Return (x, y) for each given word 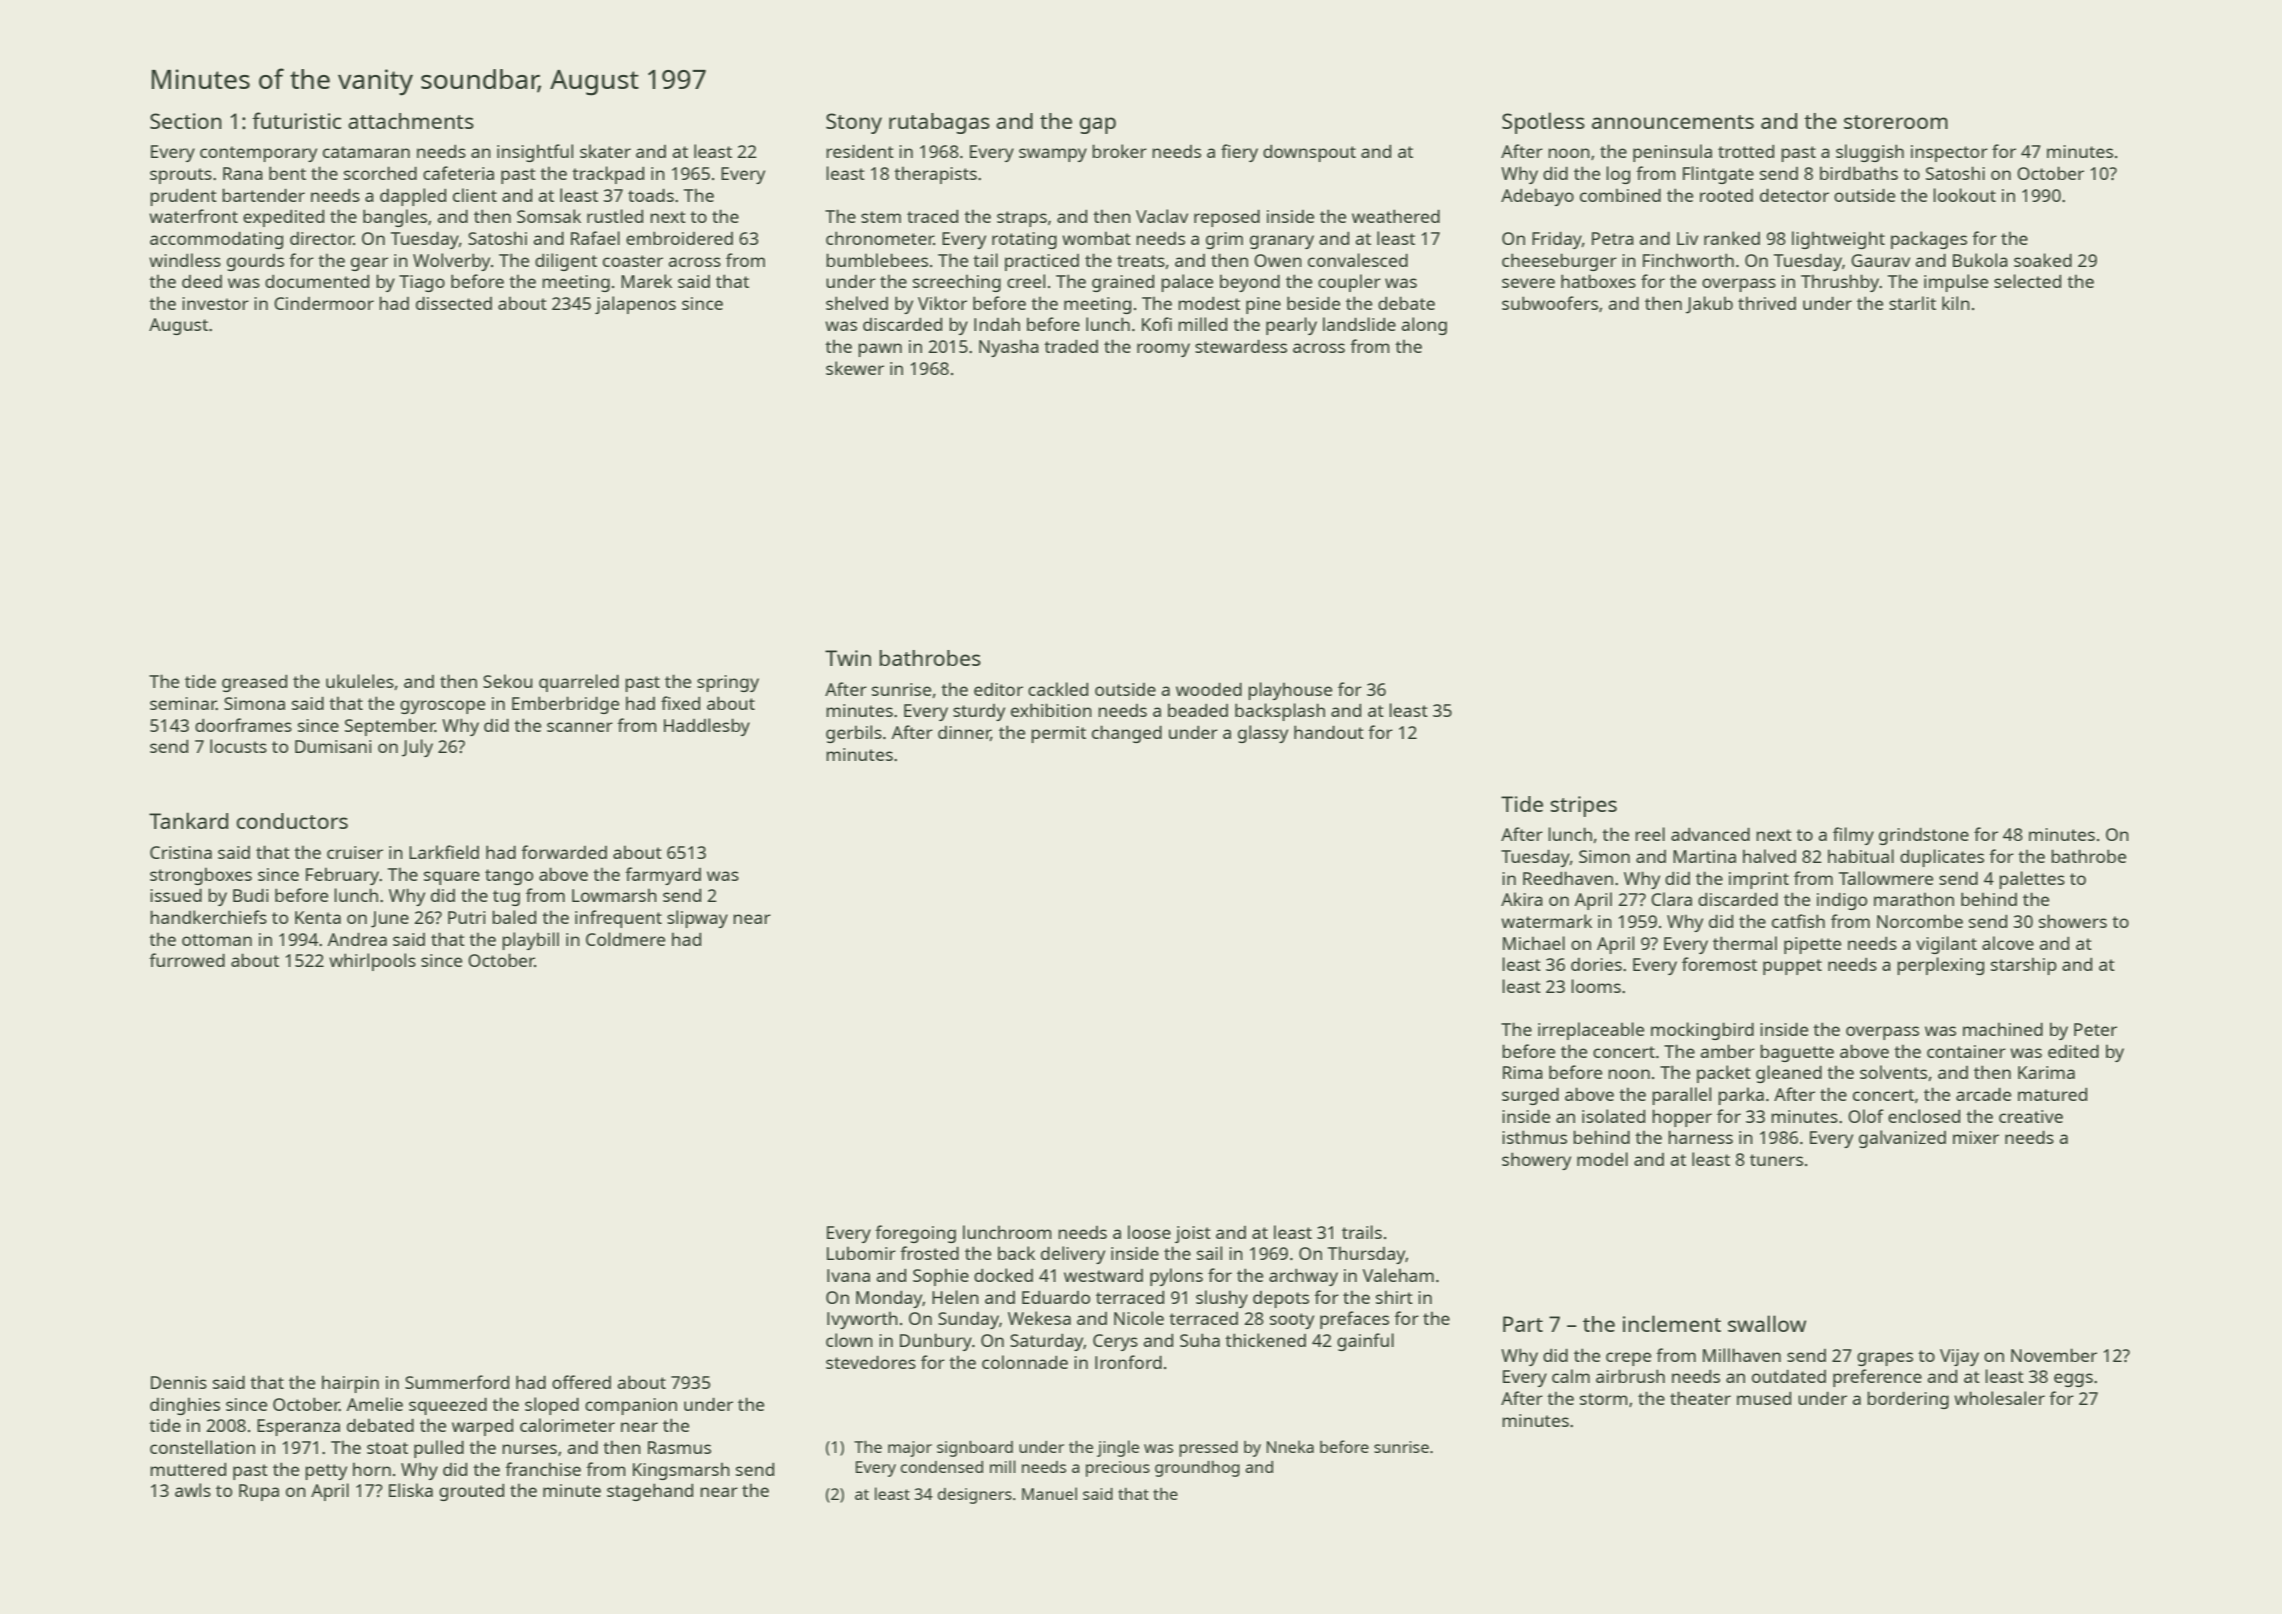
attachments (411, 121)
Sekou (507, 681)
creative (2031, 1116)
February (342, 876)
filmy (1853, 836)
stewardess (1241, 346)
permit (1058, 734)
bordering (1908, 1400)
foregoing (915, 1234)
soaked (2043, 260)
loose (1149, 1232)
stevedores (871, 1362)
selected (2027, 281)
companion (631, 1406)
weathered (1396, 216)
